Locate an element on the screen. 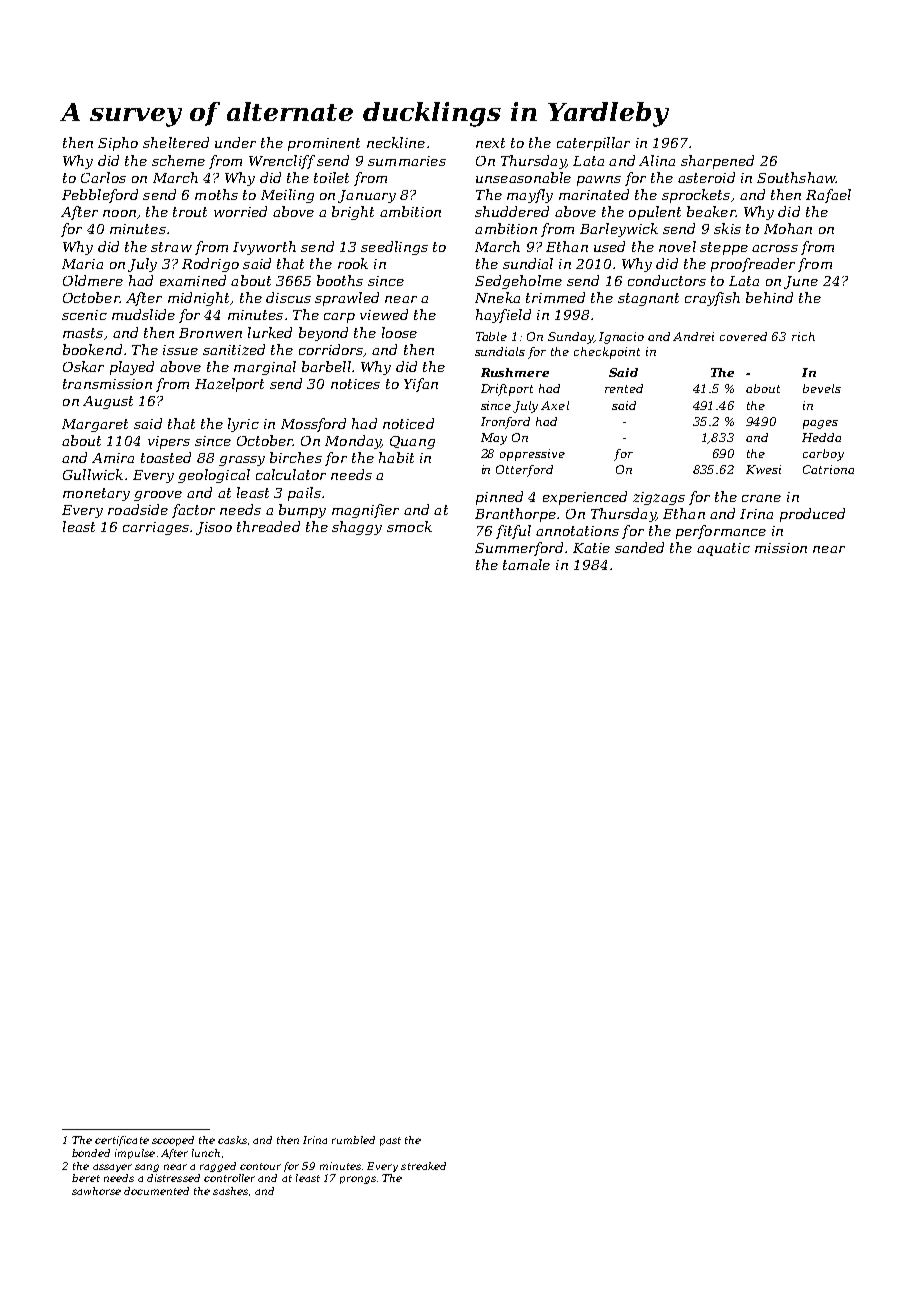 The image size is (924, 1308). aquatic is located at coordinates (723, 549).
